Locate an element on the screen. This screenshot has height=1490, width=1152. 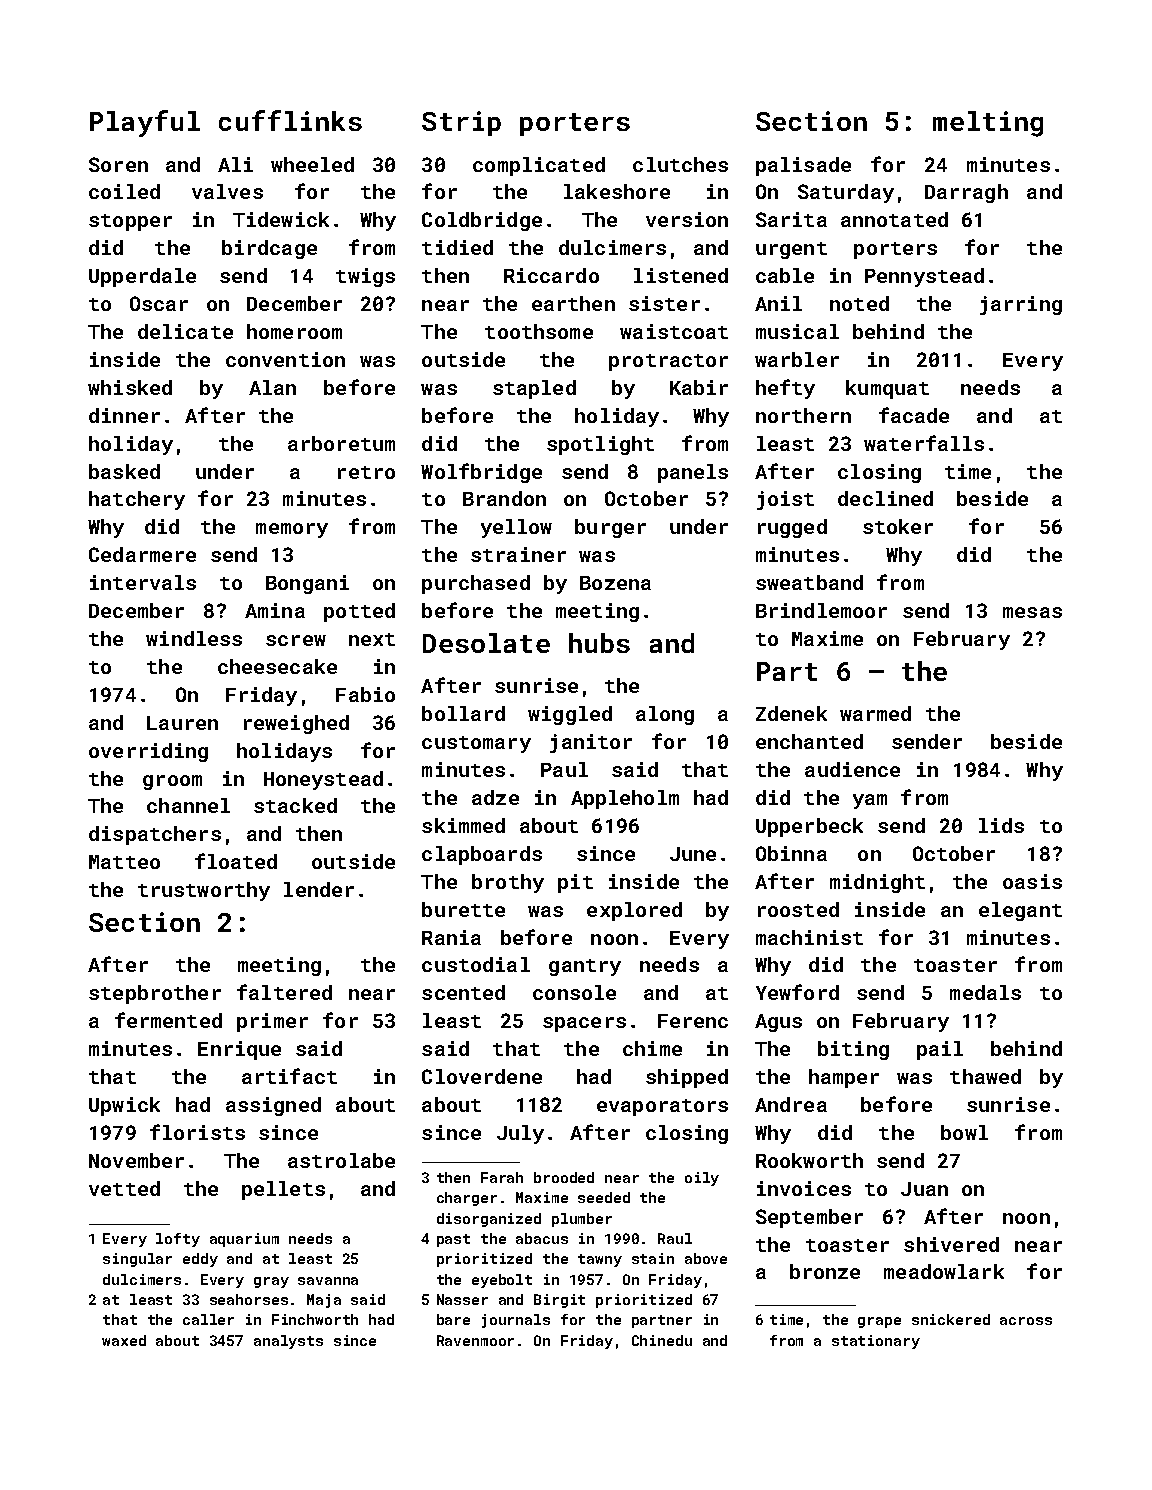
Strip is located at coordinates (461, 123).
